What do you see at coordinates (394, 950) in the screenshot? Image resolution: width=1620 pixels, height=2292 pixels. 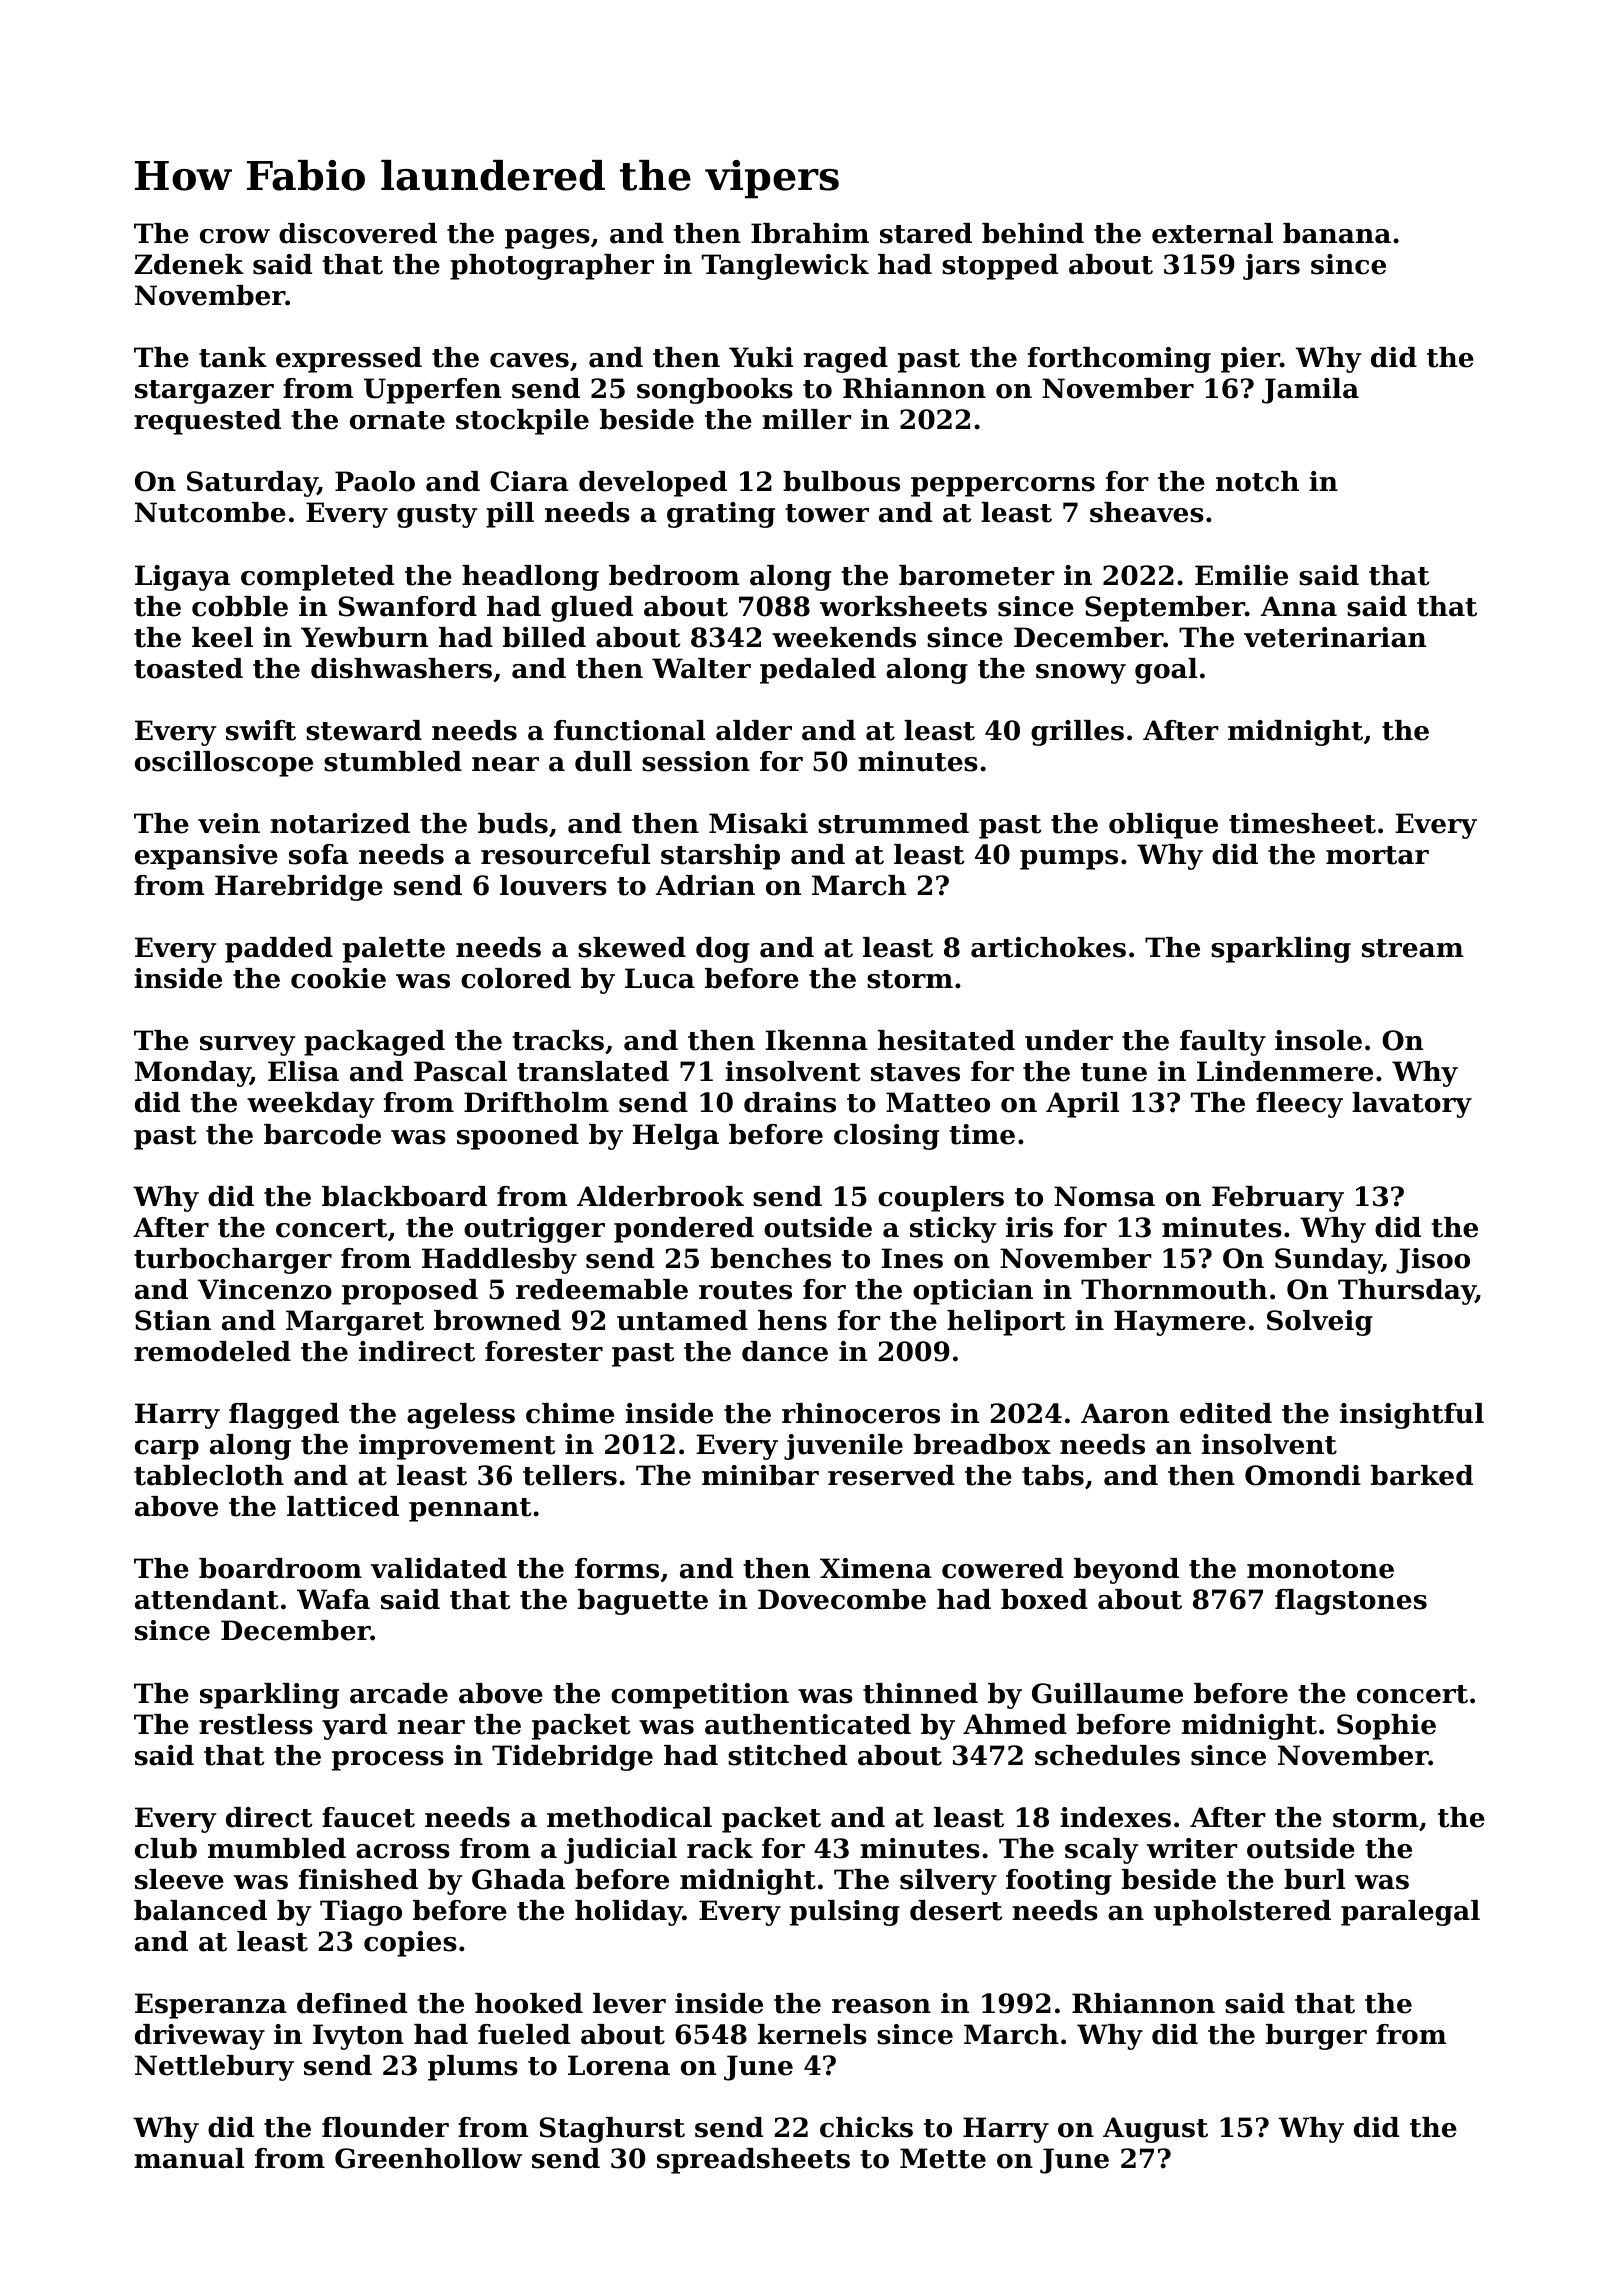 I see `palette` at bounding box center [394, 950].
